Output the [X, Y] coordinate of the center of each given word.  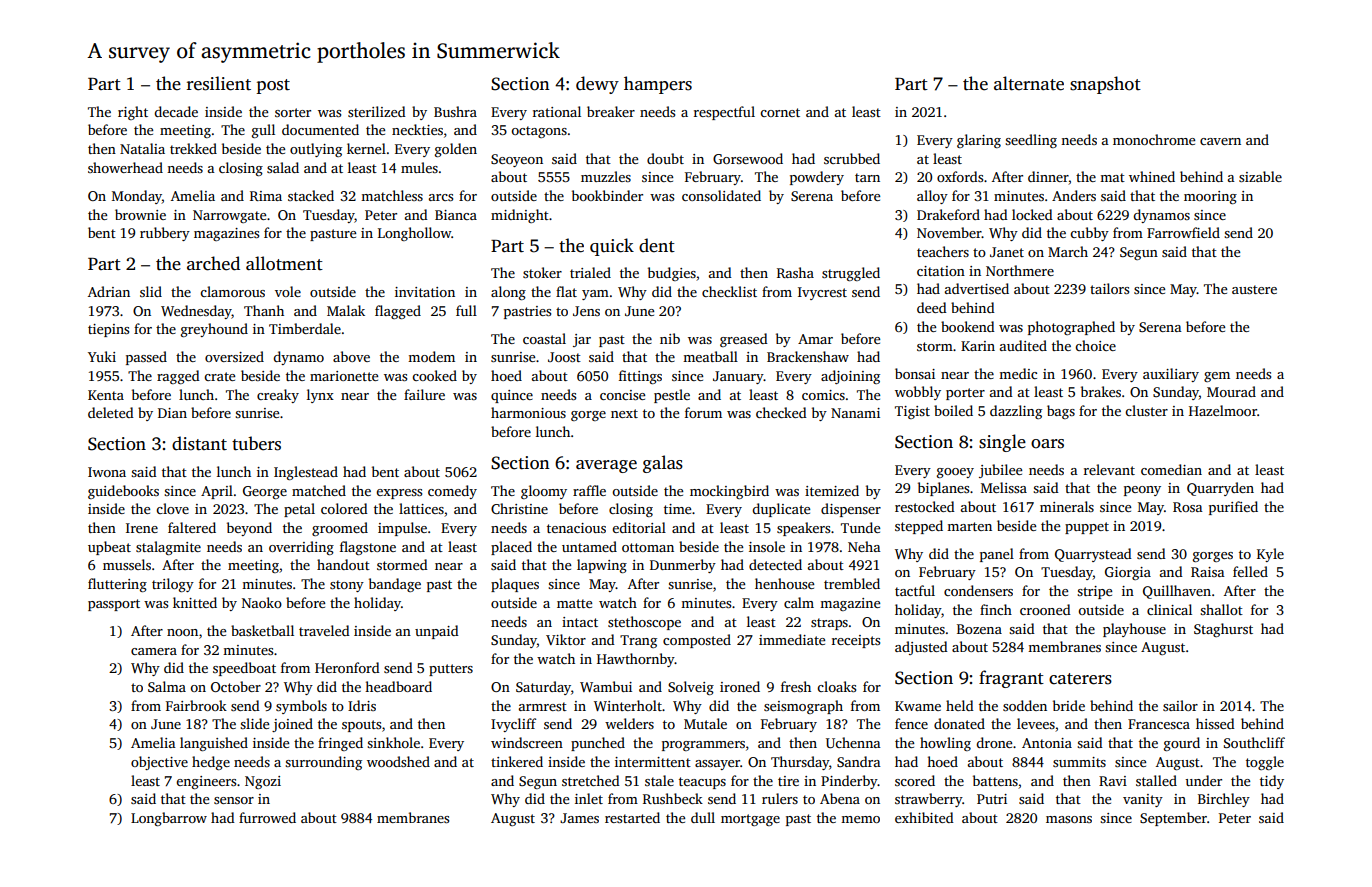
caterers [1080, 679]
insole [767, 546]
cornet [780, 112]
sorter [293, 112]
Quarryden [1220, 489]
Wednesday [196, 312]
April [217, 492]
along [508, 293]
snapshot [1105, 85]
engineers [206, 782]
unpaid [437, 632]
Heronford [347, 667]
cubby [1089, 234]
